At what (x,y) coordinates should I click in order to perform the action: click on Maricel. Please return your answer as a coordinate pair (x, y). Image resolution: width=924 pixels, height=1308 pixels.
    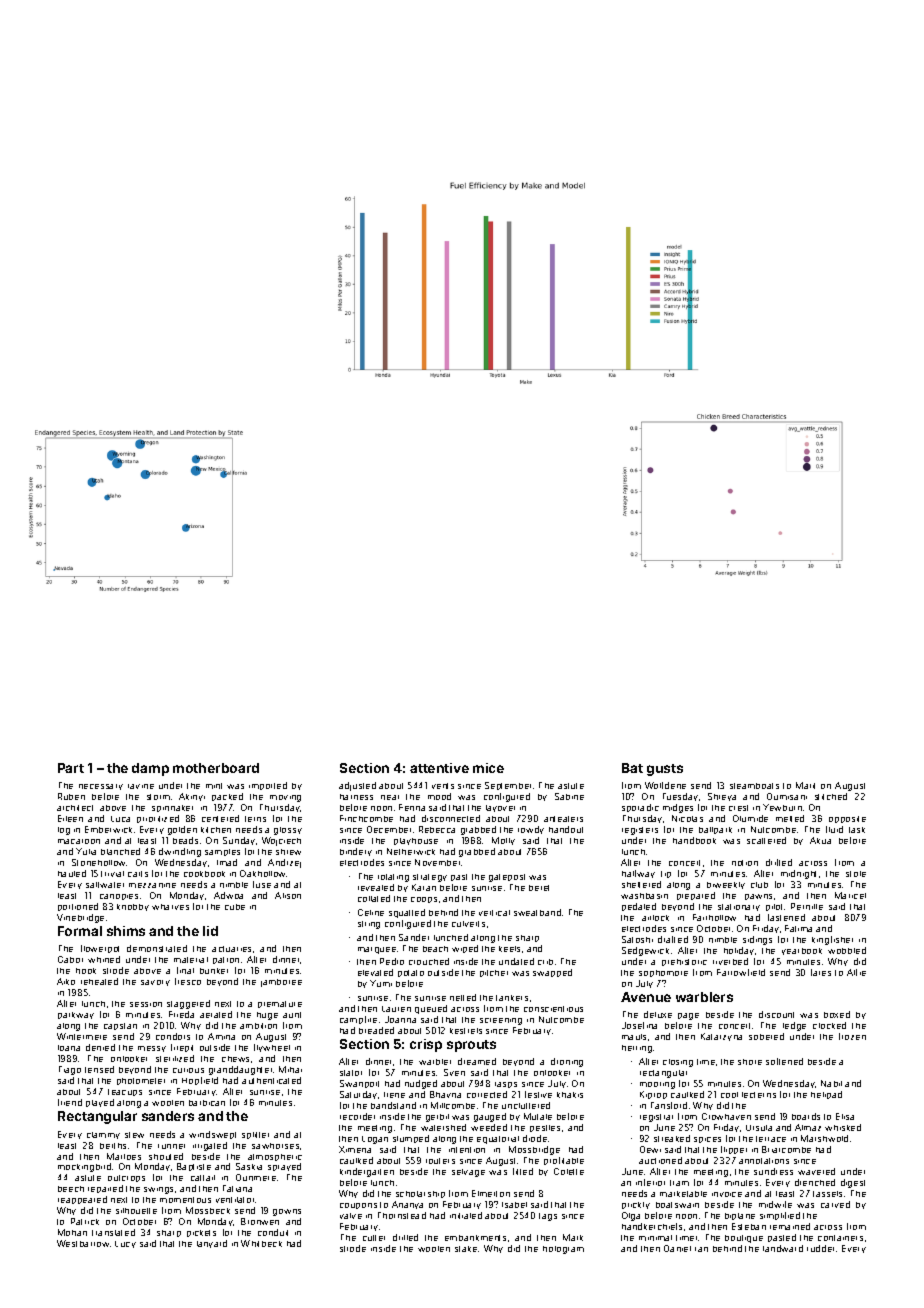
    Looking at the image, I should click on (850, 895).
